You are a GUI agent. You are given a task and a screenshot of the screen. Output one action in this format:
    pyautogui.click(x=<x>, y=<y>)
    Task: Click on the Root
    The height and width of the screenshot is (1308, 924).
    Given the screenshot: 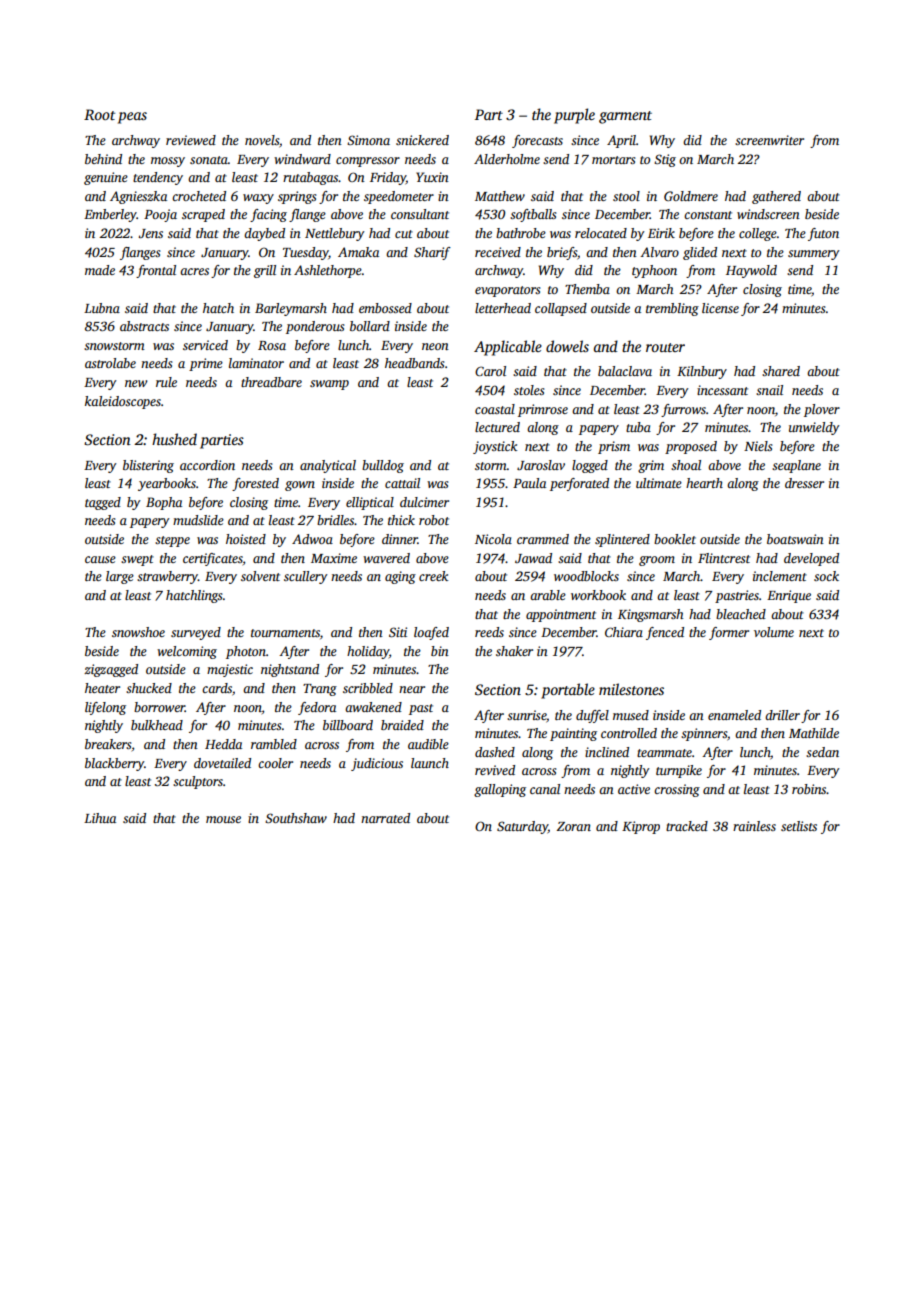 What is the action you would take?
    pyautogui.click(x=99, y=114)
